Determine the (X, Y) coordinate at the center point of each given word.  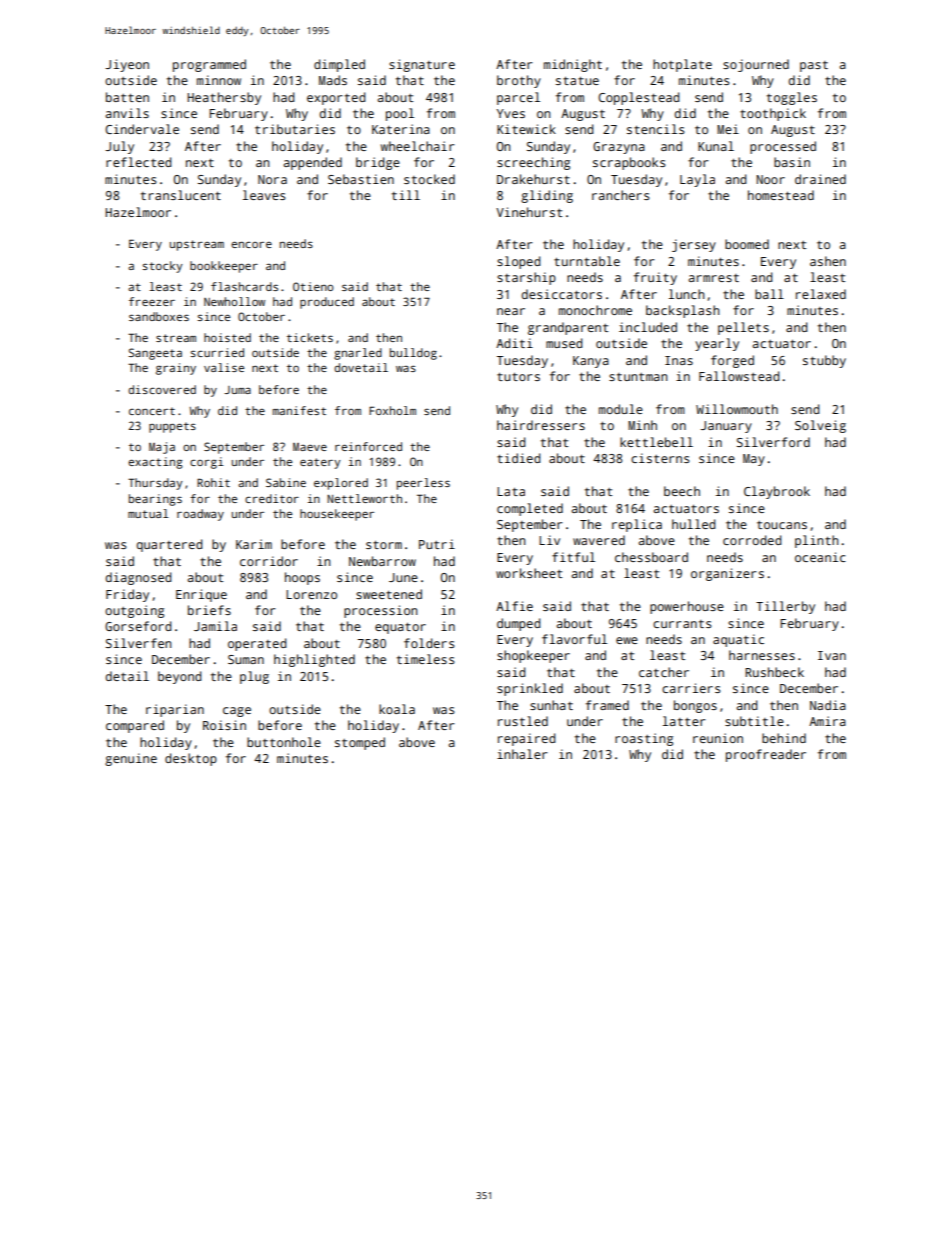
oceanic (820, 557)
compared (135, 726)
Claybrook (777, 492)
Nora (272, 179)
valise (224, 367)
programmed (209, 65)
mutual (148, 513)
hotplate (682, 65)
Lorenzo (311, 594)
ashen (828, 261)
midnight (573, 65)
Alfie (514, 606)
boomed (747, 244)
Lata (511, 491)
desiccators (562, 294)
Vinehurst (529, 212)
